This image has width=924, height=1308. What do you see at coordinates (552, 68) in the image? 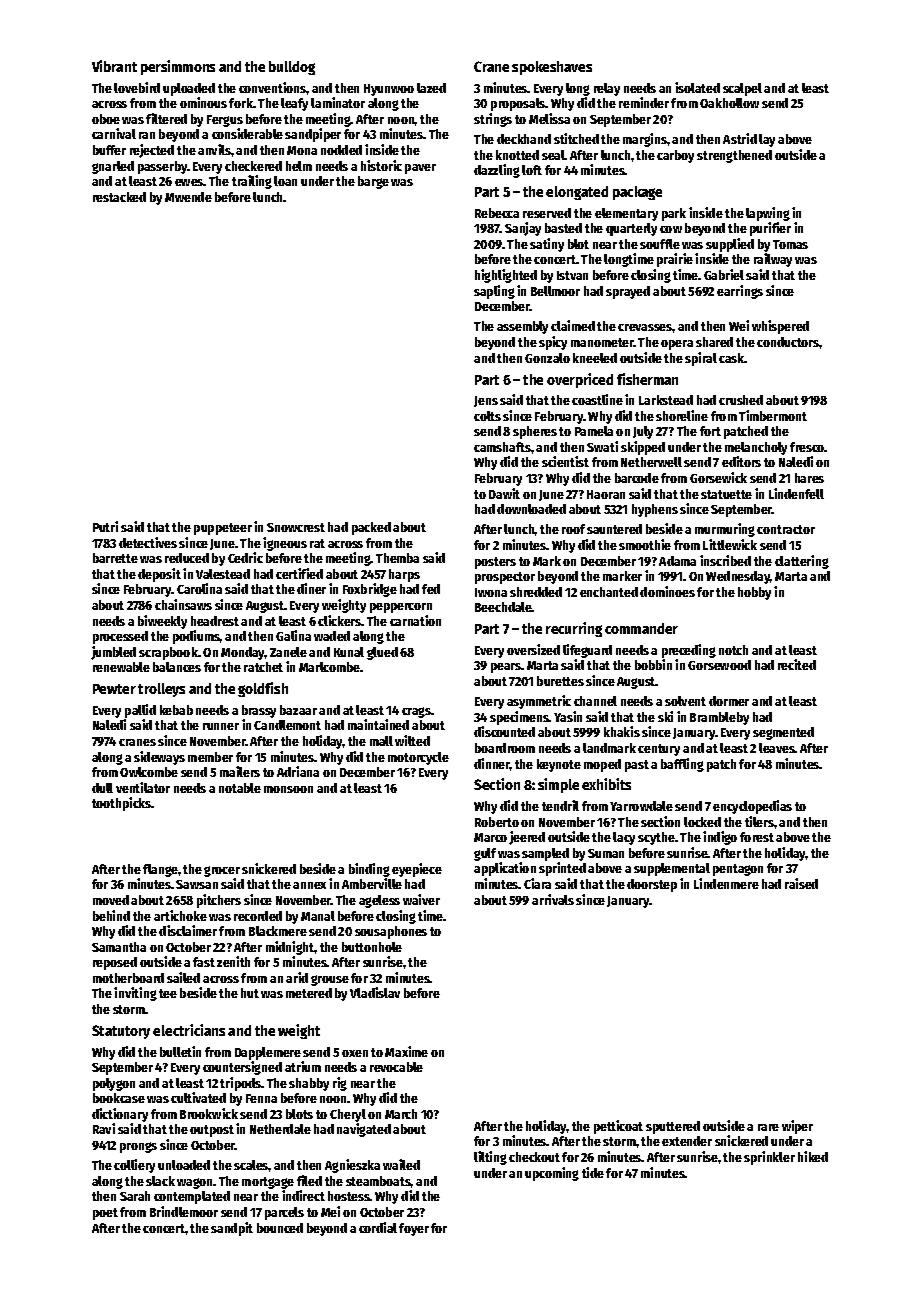
I see `spokeshaves` at bounding box center [552, 68].
